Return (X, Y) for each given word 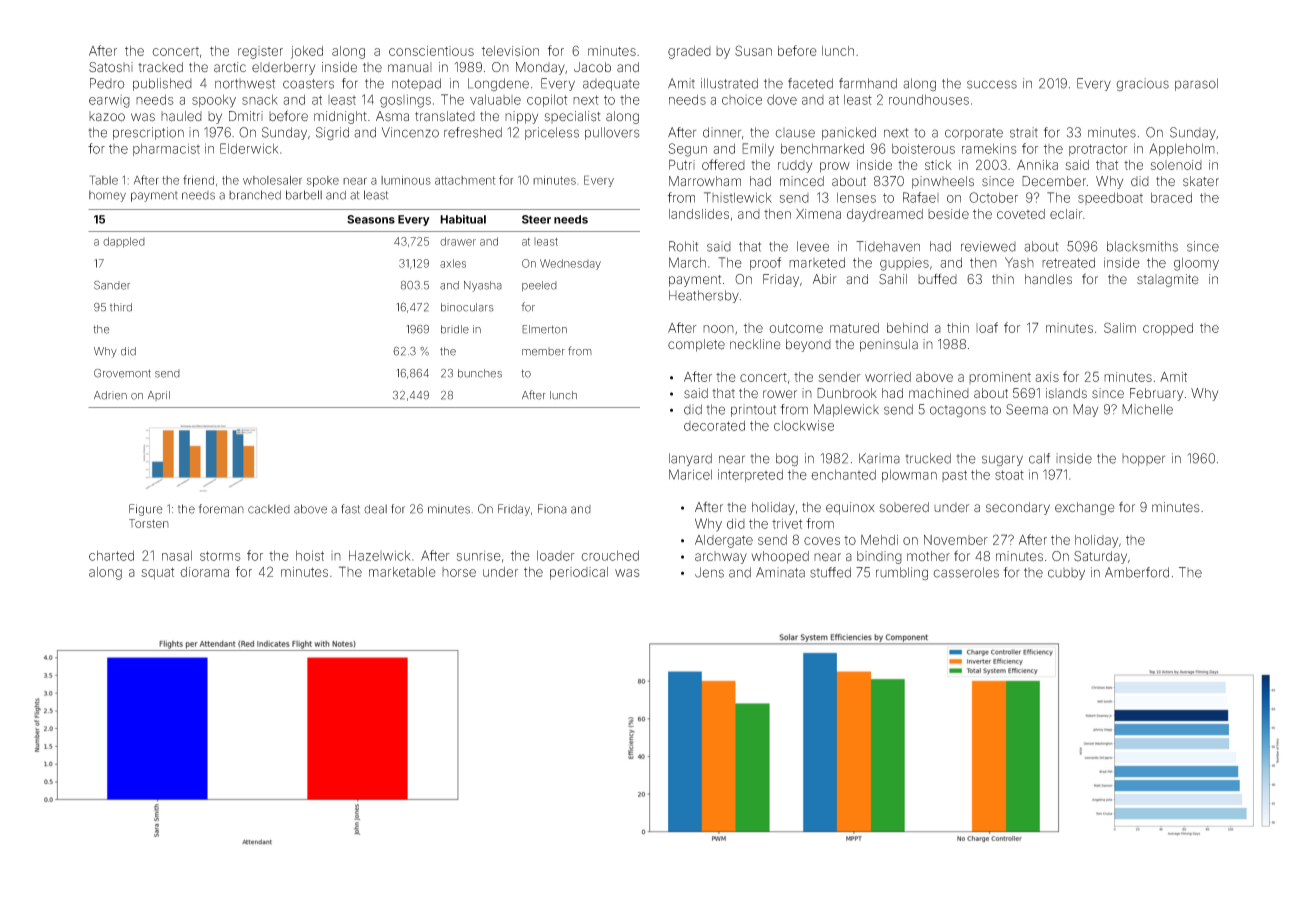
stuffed (830, 572)
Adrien (110, 395)
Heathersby (704, 296)
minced (802, 181)
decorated (714, 425)
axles (453, 263)
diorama (204, 572)
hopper (1143, 460)
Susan (753, 50)
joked (307, 52)
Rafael (921, 197)
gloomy (1196, 264)
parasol (1196, 84)
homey (107, 196)
